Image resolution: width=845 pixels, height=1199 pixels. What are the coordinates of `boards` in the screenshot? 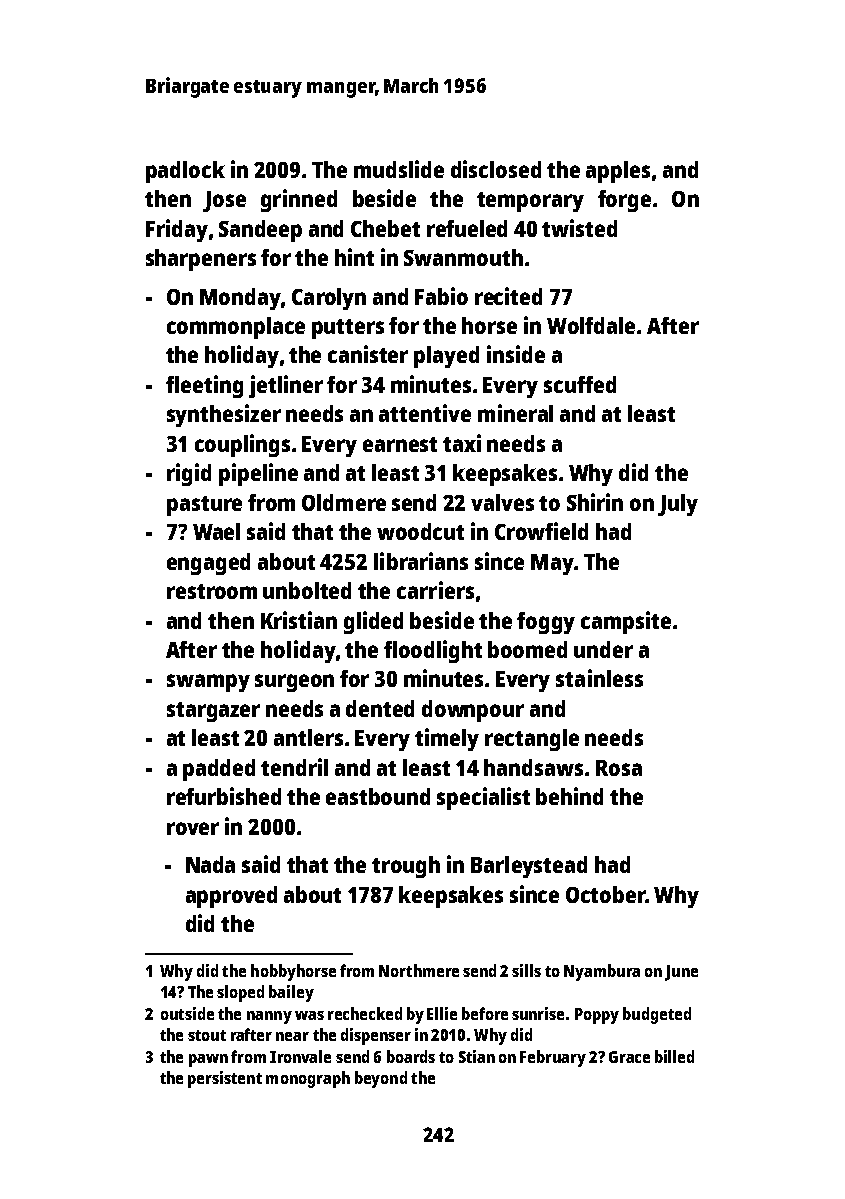 It's located at (411, 1056).
